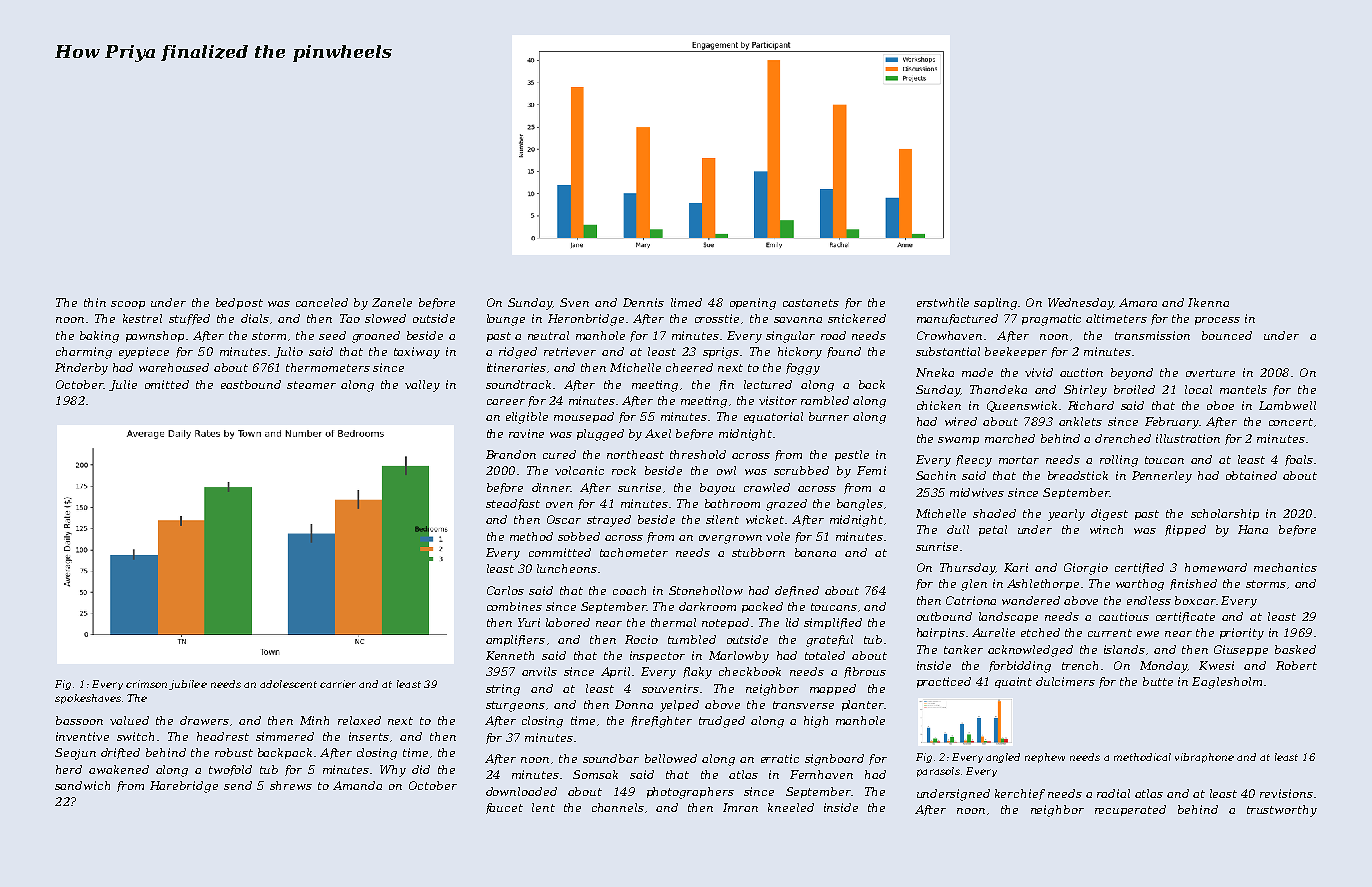  I want to click on concert, so click(1291, 422).
